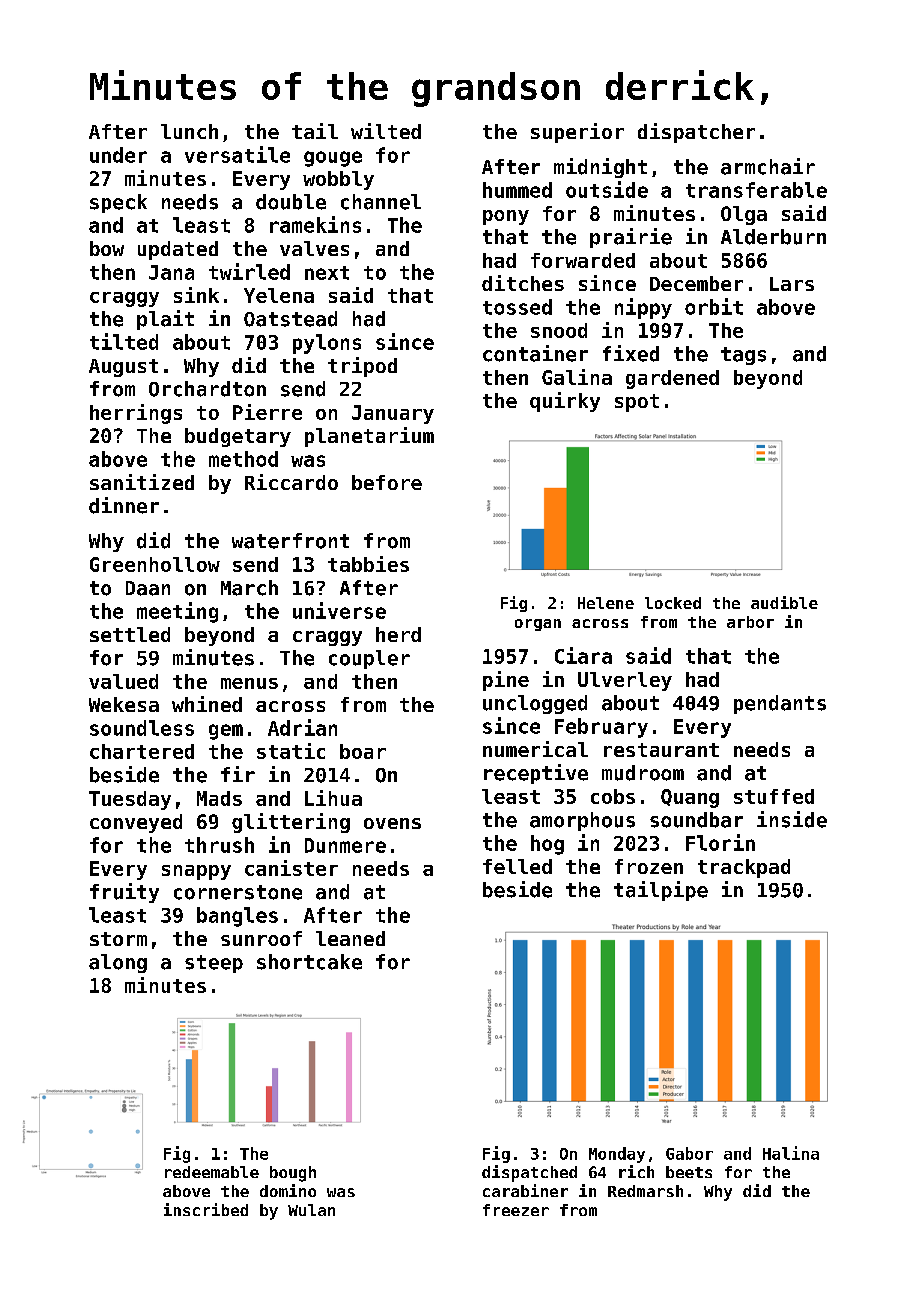 This screenshot has height=1311, width=924. Describe the element at coordinates (226, 732) in the screenshot. I see `gem` at that location.
